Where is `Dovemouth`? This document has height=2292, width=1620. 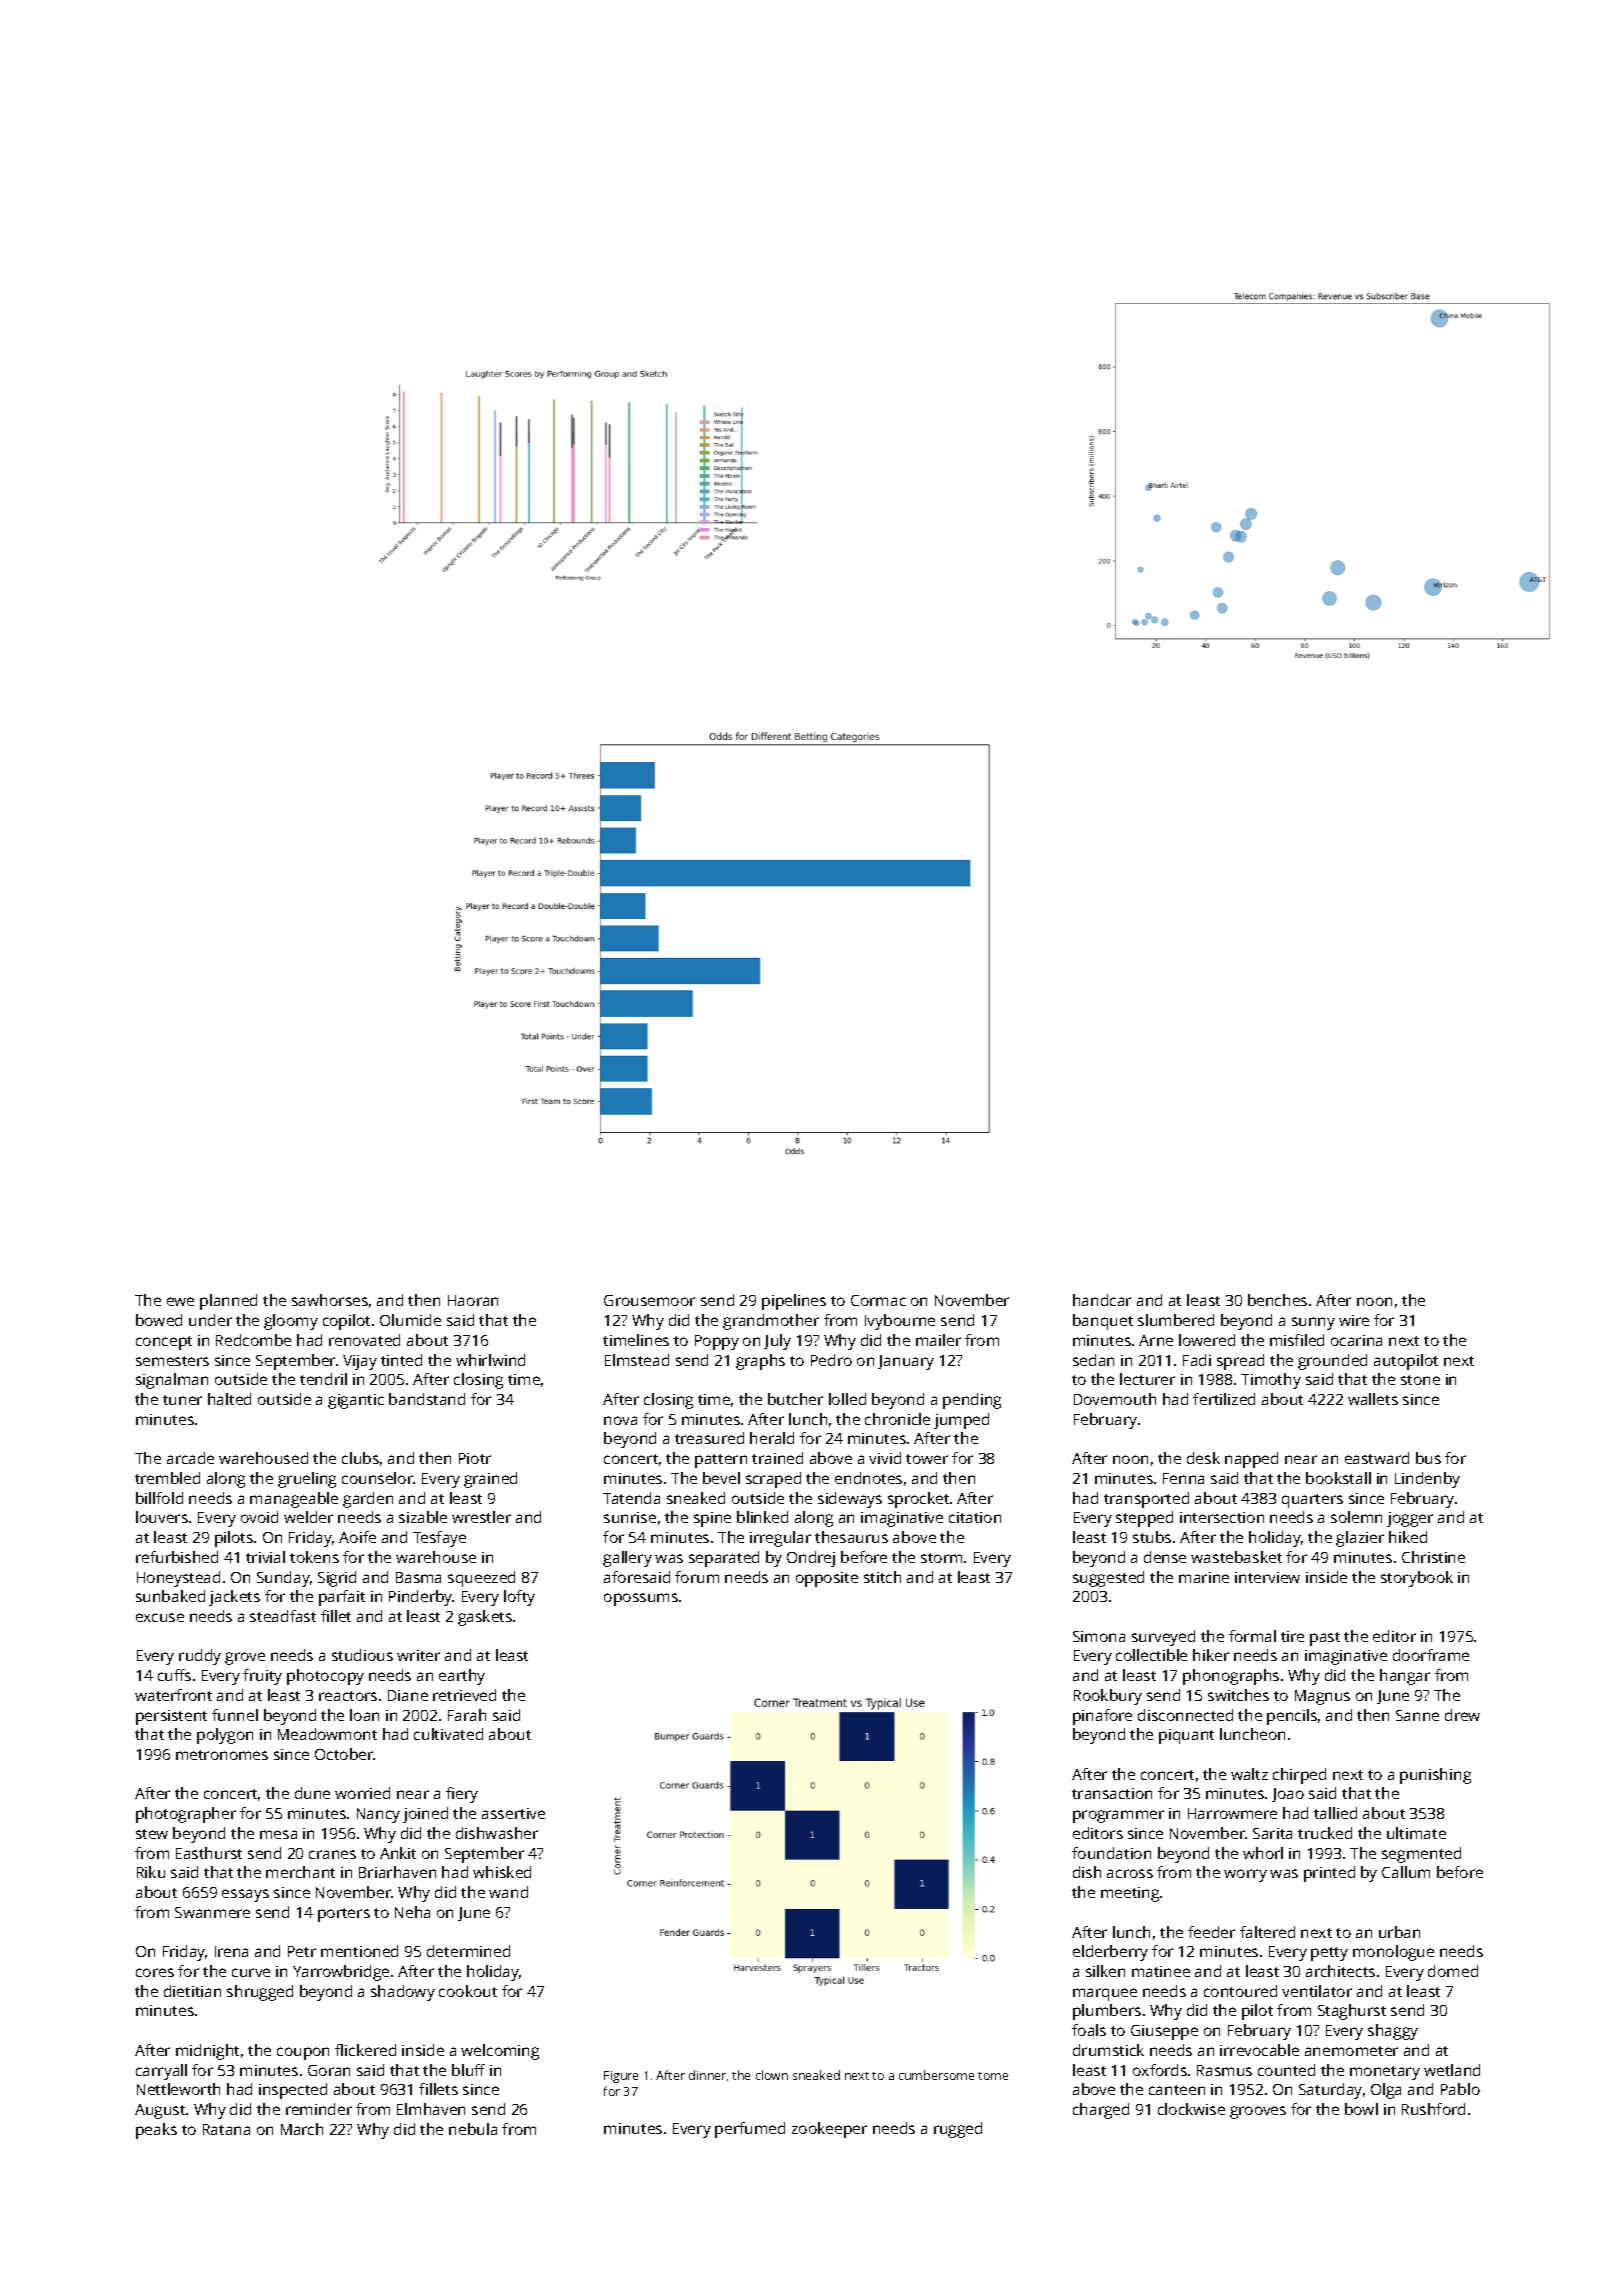 Dovemouth is located at coordinates (1115, 1399).
